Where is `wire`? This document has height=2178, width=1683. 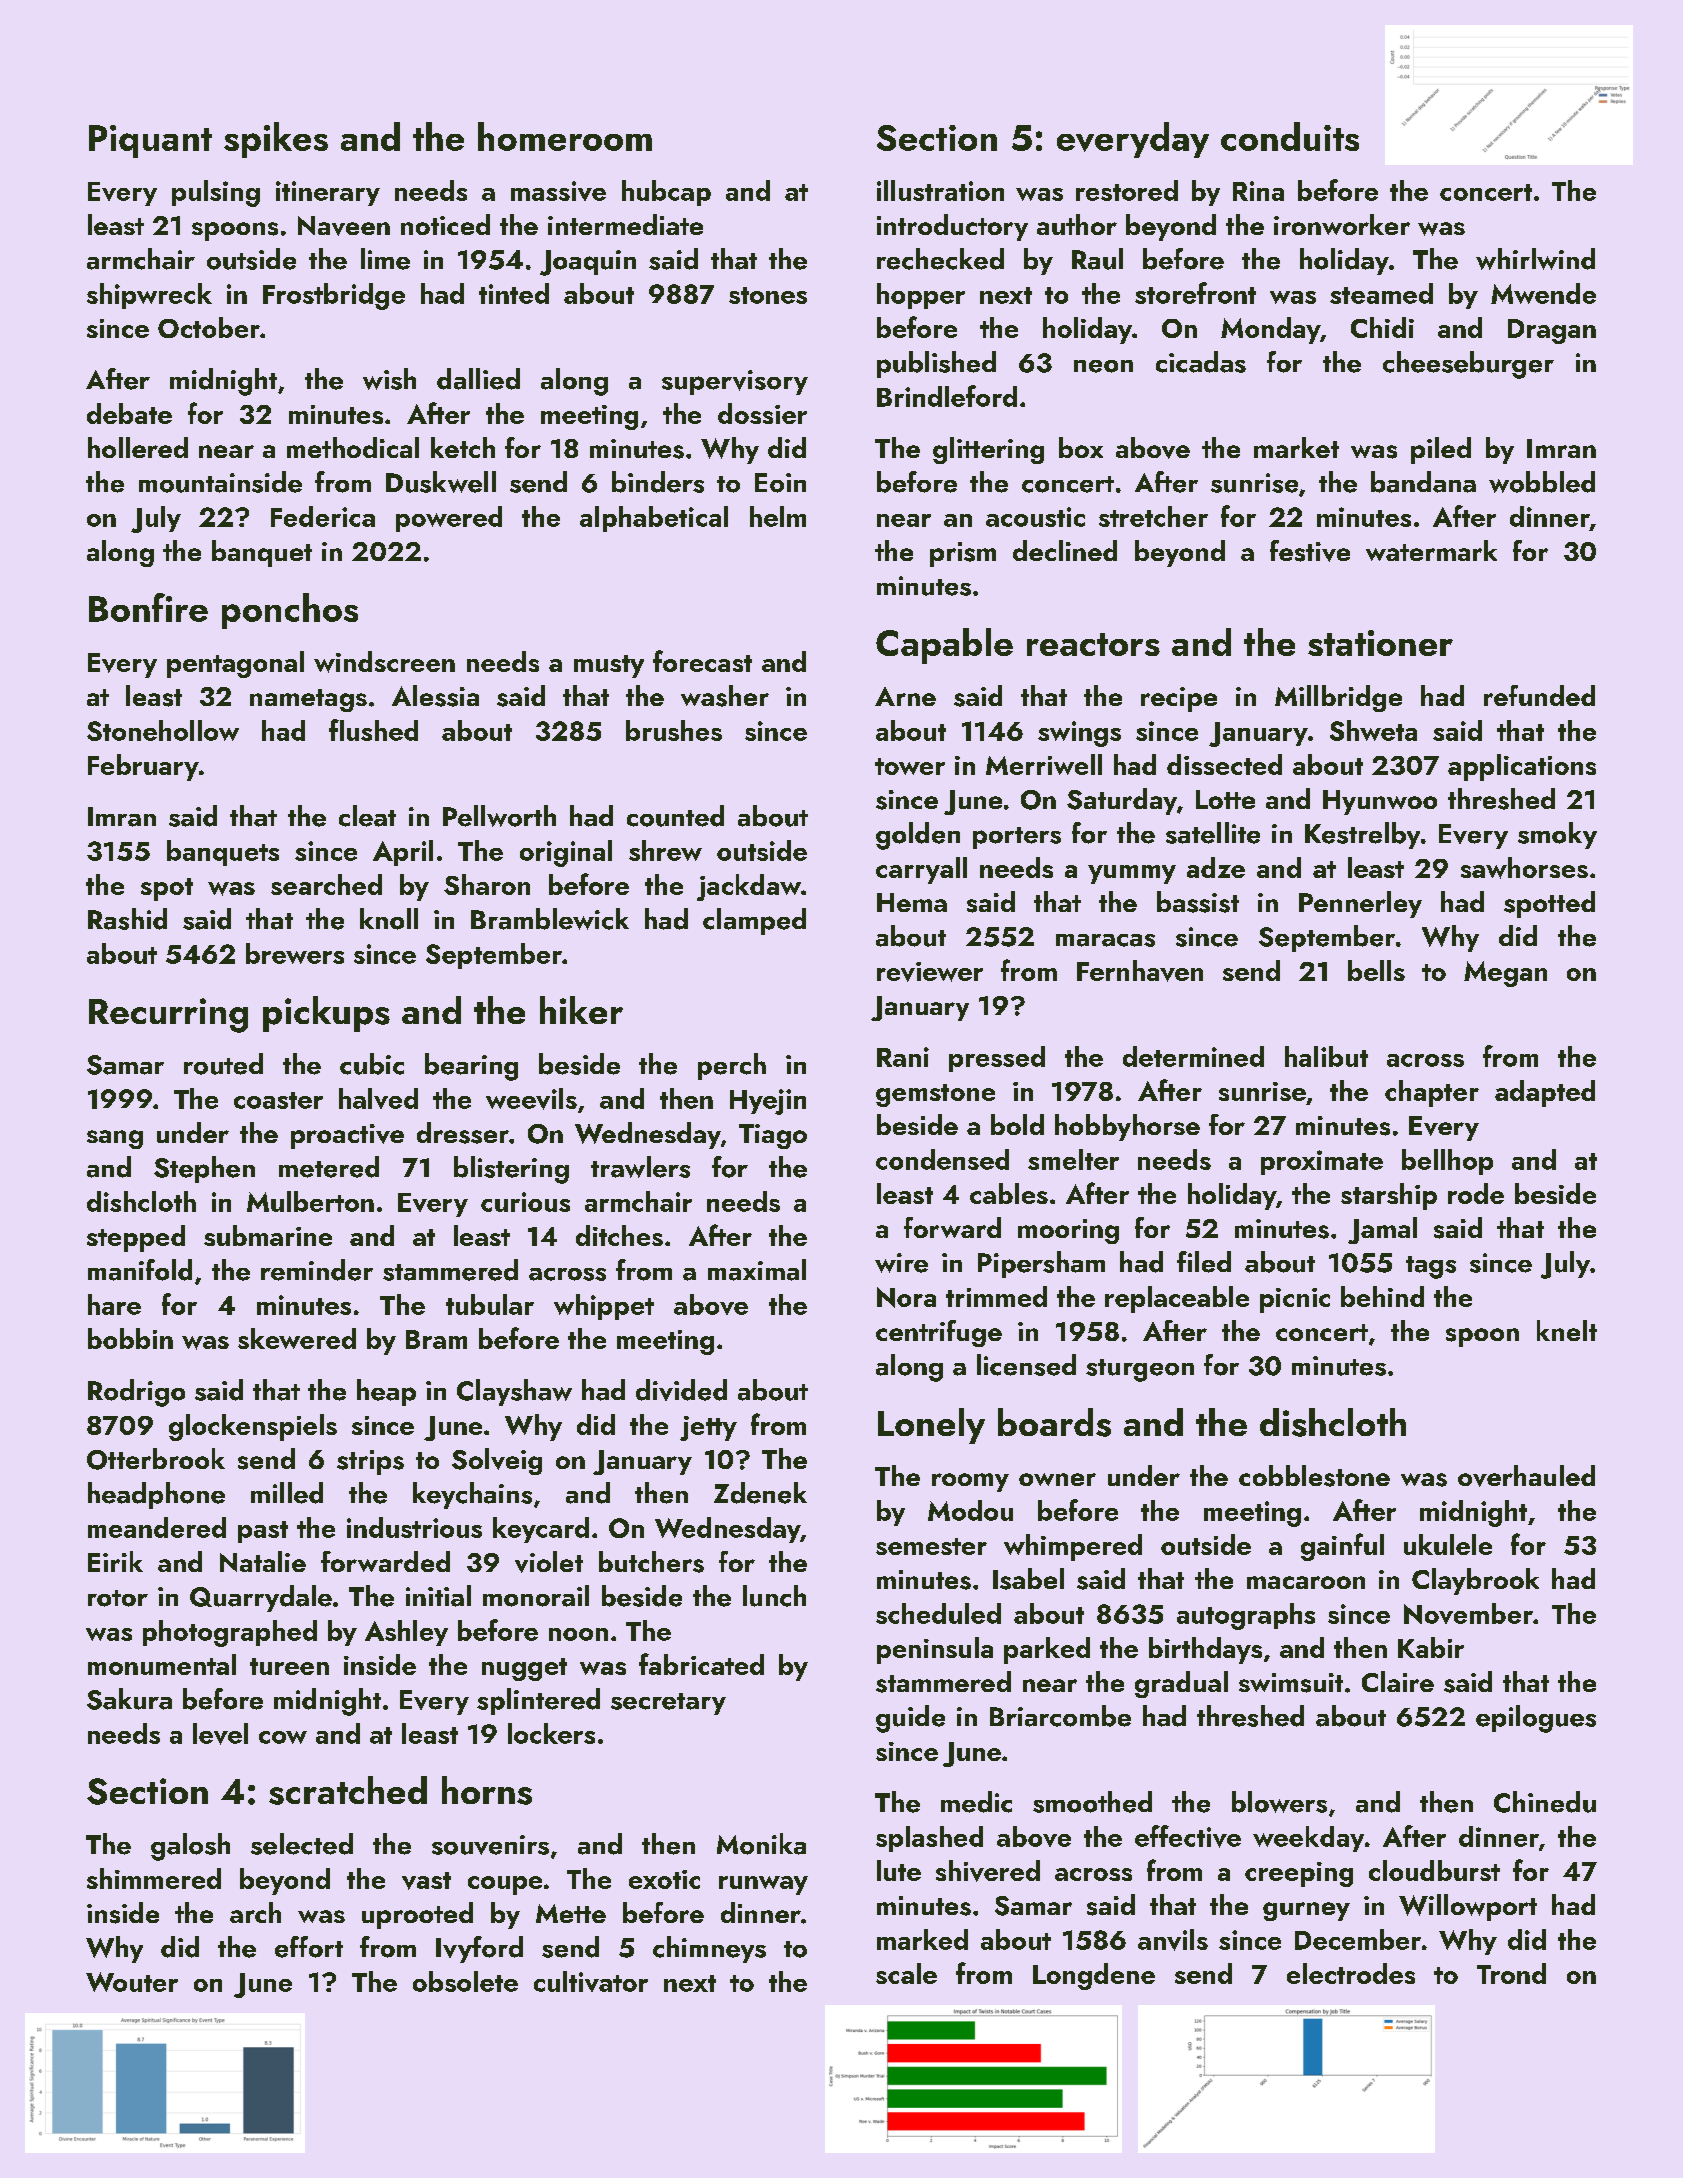 wire is located at coordinates (901, 1263).
